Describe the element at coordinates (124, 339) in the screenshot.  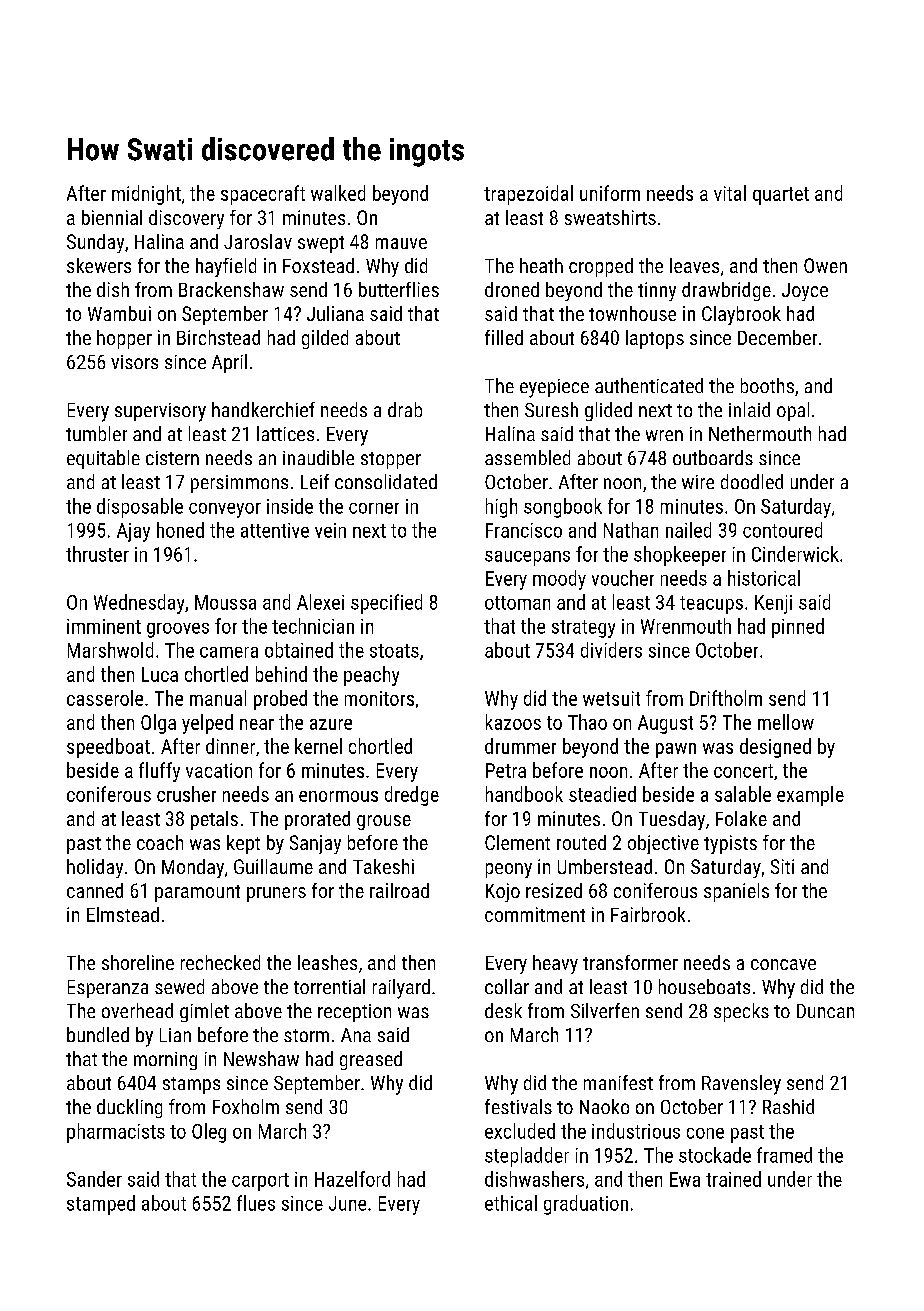
I see `hopper` at that location.
